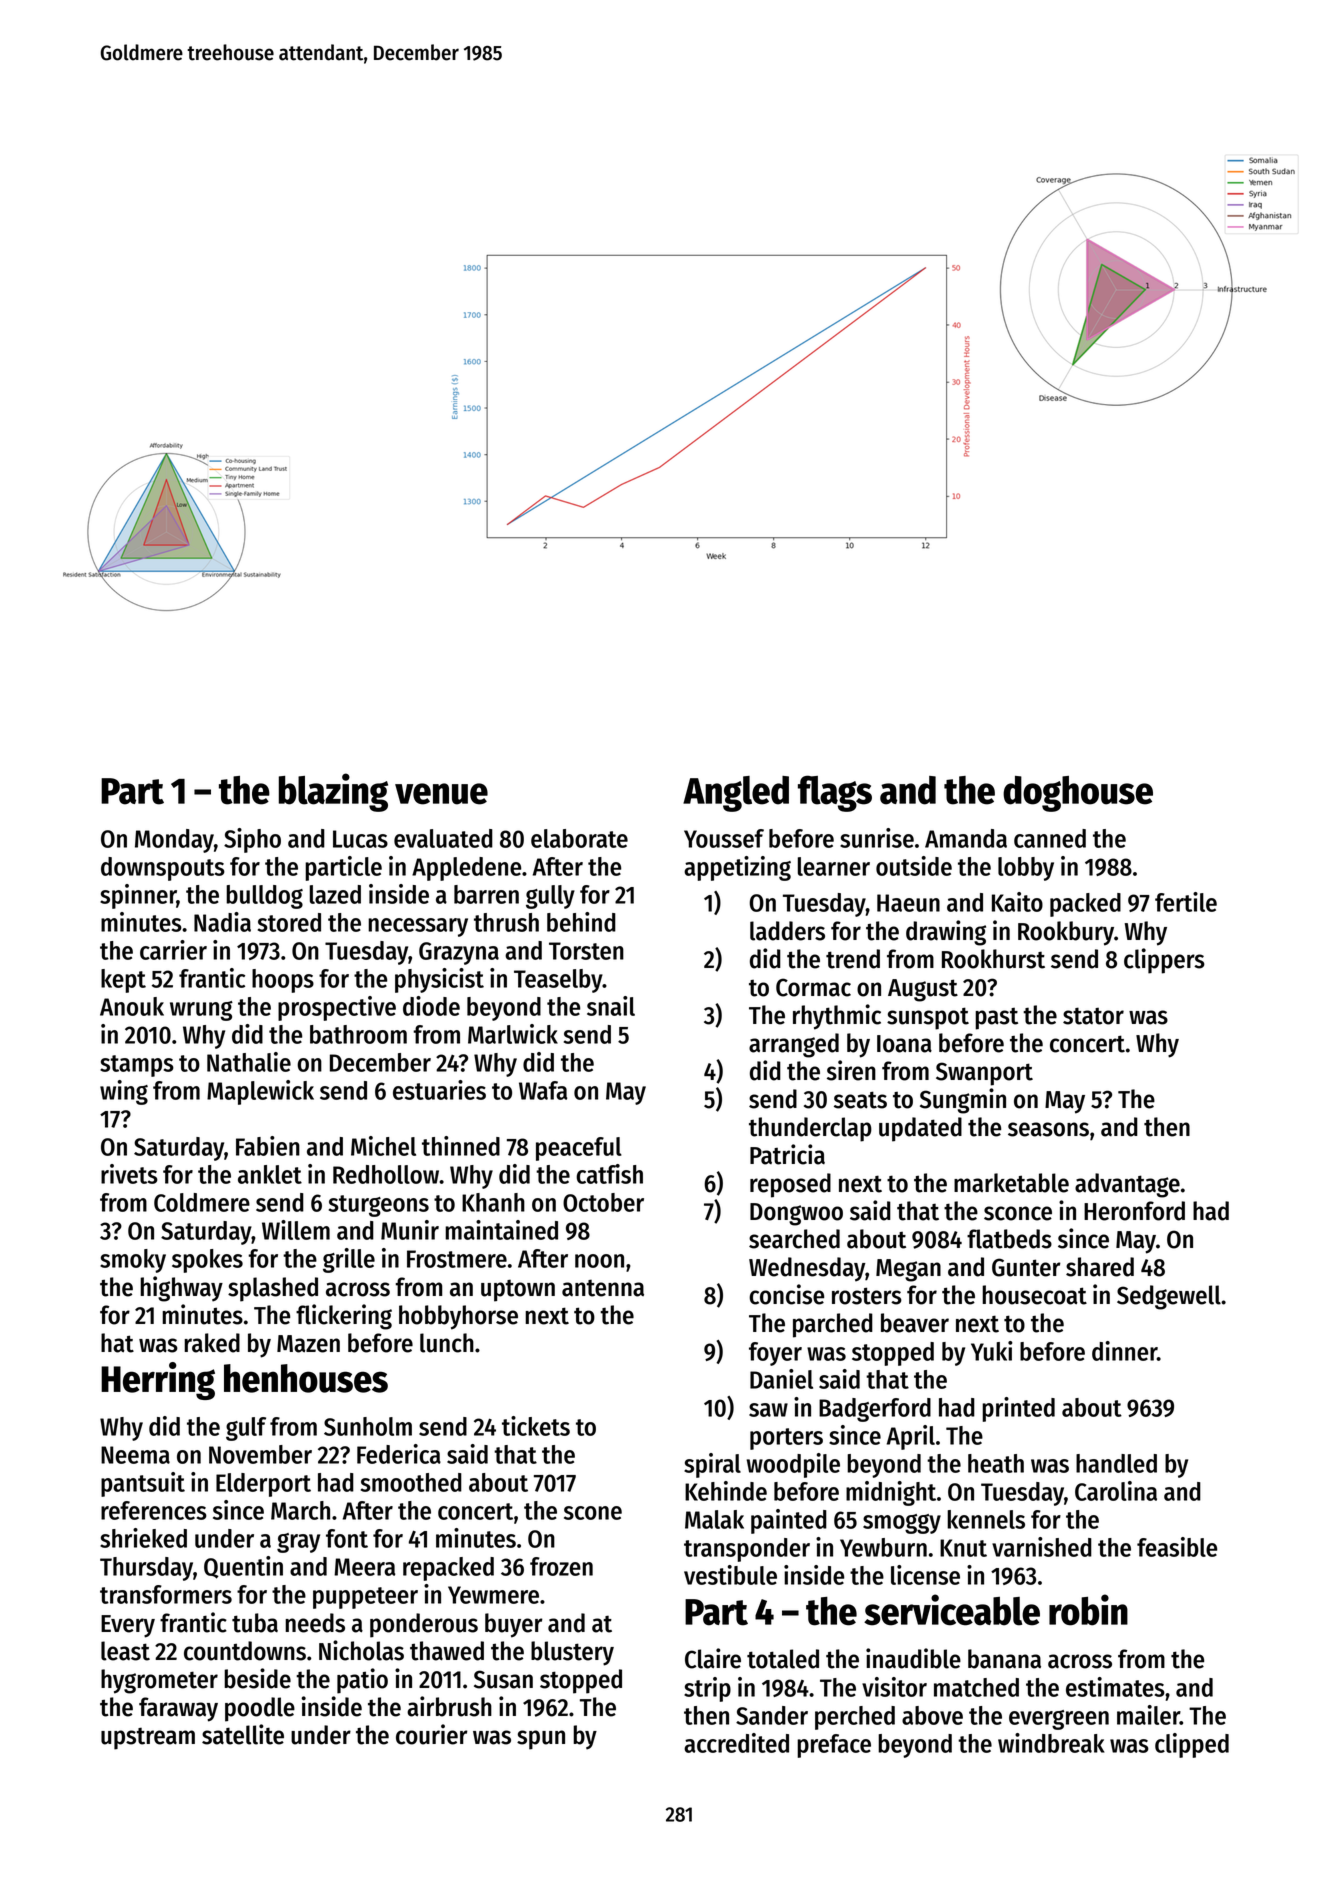 The width and height of the screenshot is (1331, 1882). Describe the element at coordinates (243, 1734) in the screenshot. I see `satellite` at that location.
